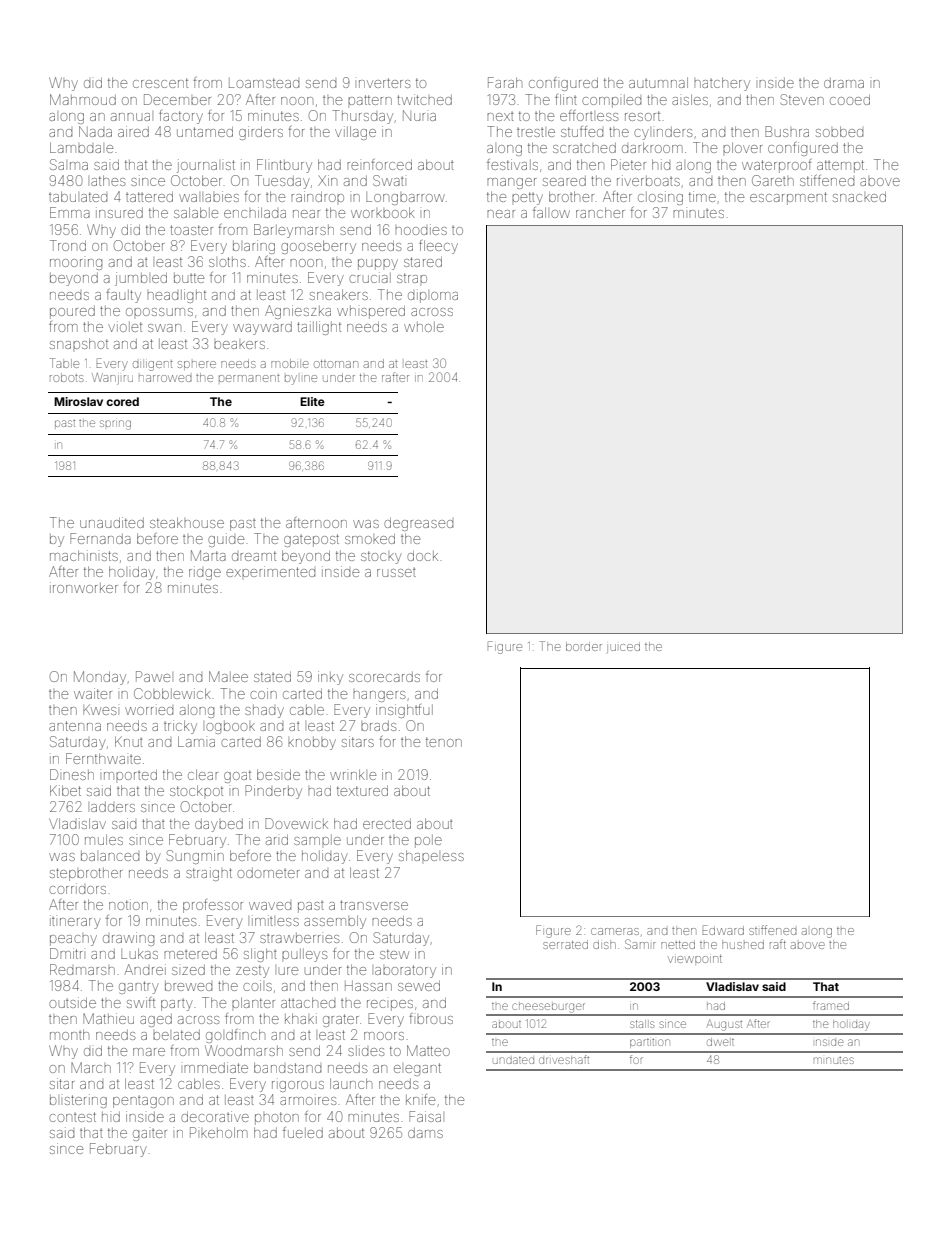  What do you see at coordinates (78, 401) in the page?
I see `Miroslav` at bounding box center [78, 401].
